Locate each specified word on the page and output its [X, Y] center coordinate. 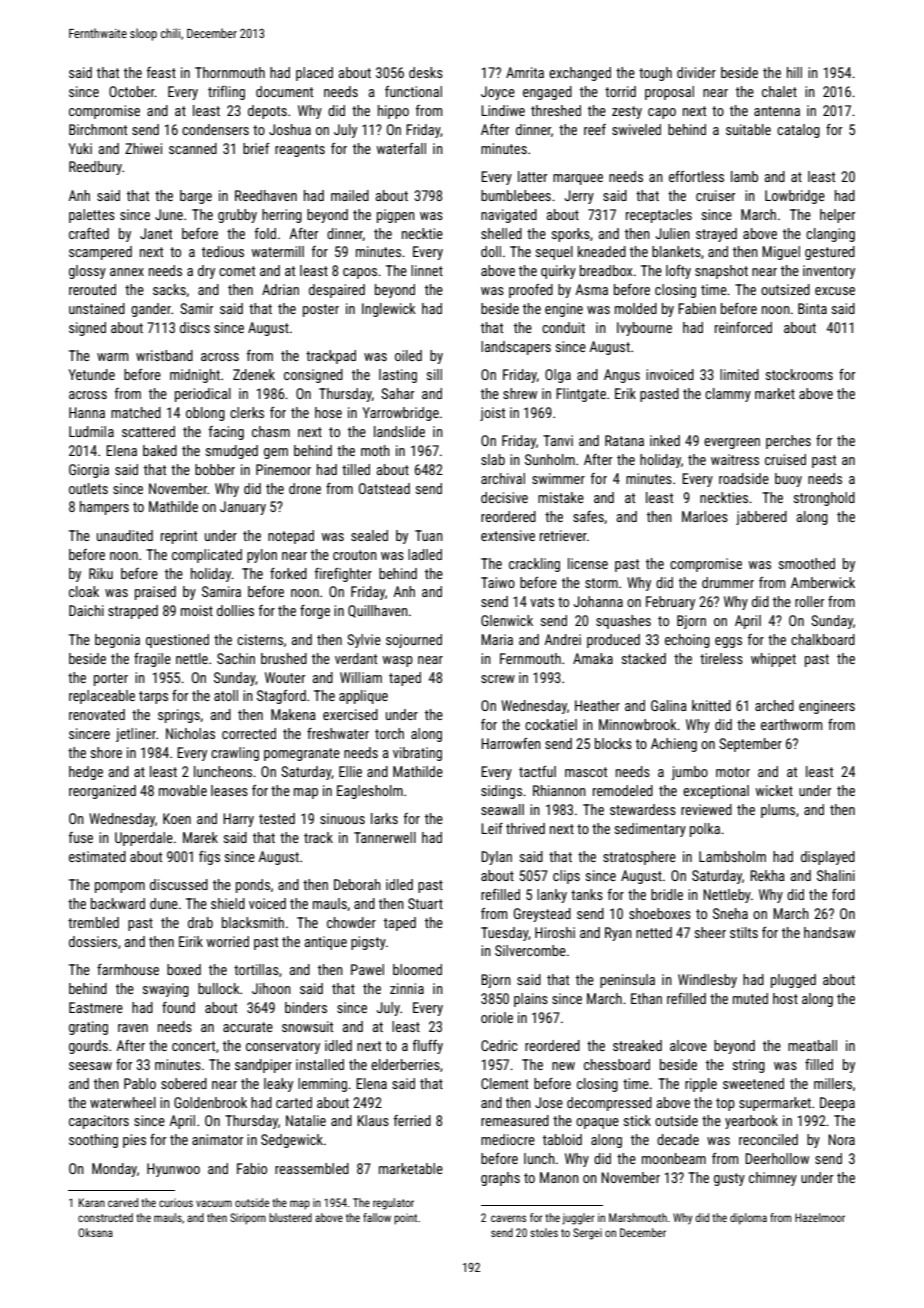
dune [164, 903]
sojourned [414, 641]
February [670, 603]
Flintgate [581, 395]
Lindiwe [503, 110]
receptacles [659, 216]
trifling [226, 93]
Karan [92, 1202]
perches [788, 442]
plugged [793, 981]
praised [155, 593]
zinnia [407, 988]
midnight [195, 376]
